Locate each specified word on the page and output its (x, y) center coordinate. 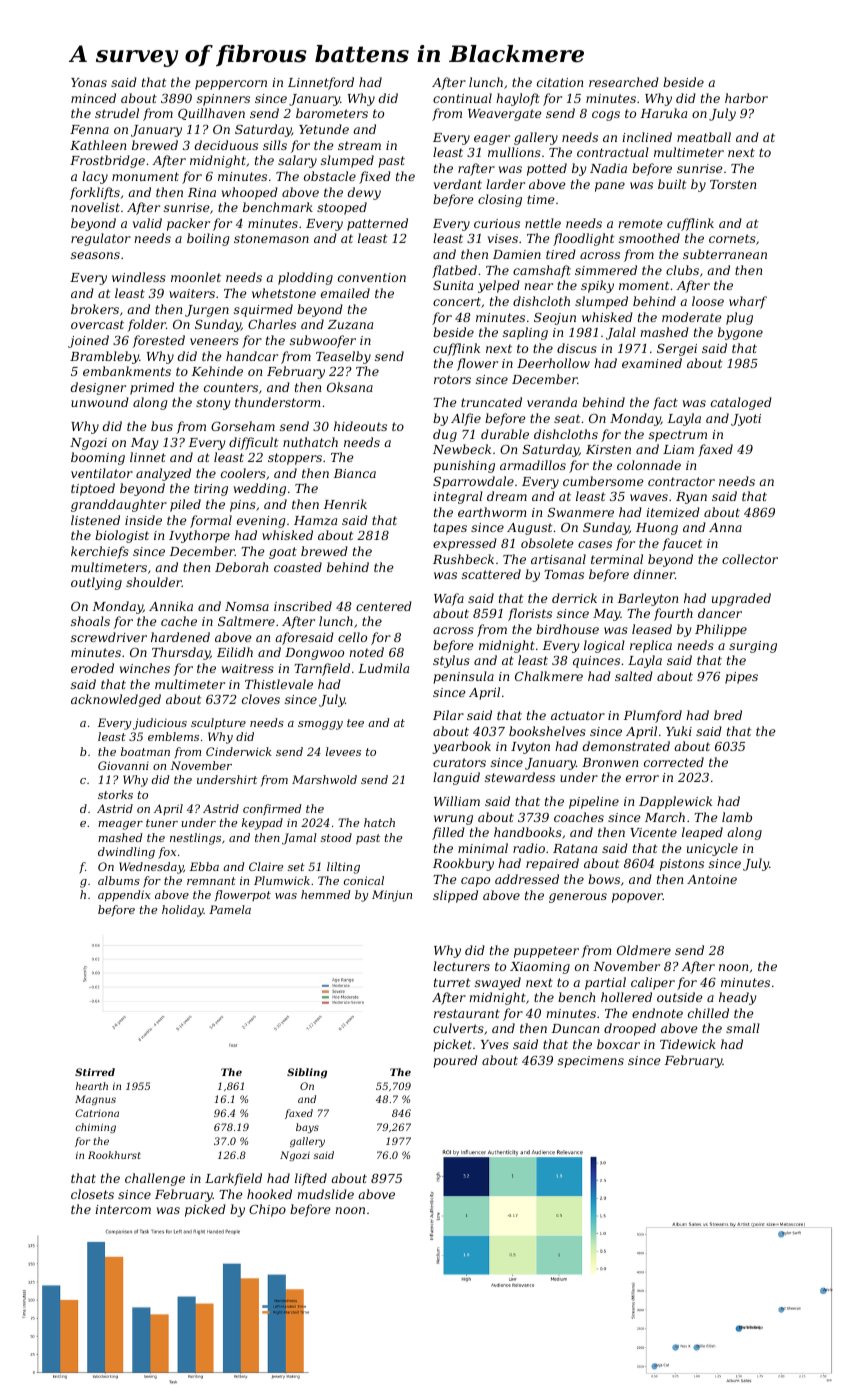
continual (462, 98)
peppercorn (231, 85)
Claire (266, 866)
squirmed (263, 310)
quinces (596, 662)
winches (145, 668)
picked (205, 1210)
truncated (491, 402)
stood (336, 837)
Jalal (621, 333)
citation (560, 82)
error (642, 778)
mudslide (325, 1194)
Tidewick (688, 1044)
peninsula (464, 677)
